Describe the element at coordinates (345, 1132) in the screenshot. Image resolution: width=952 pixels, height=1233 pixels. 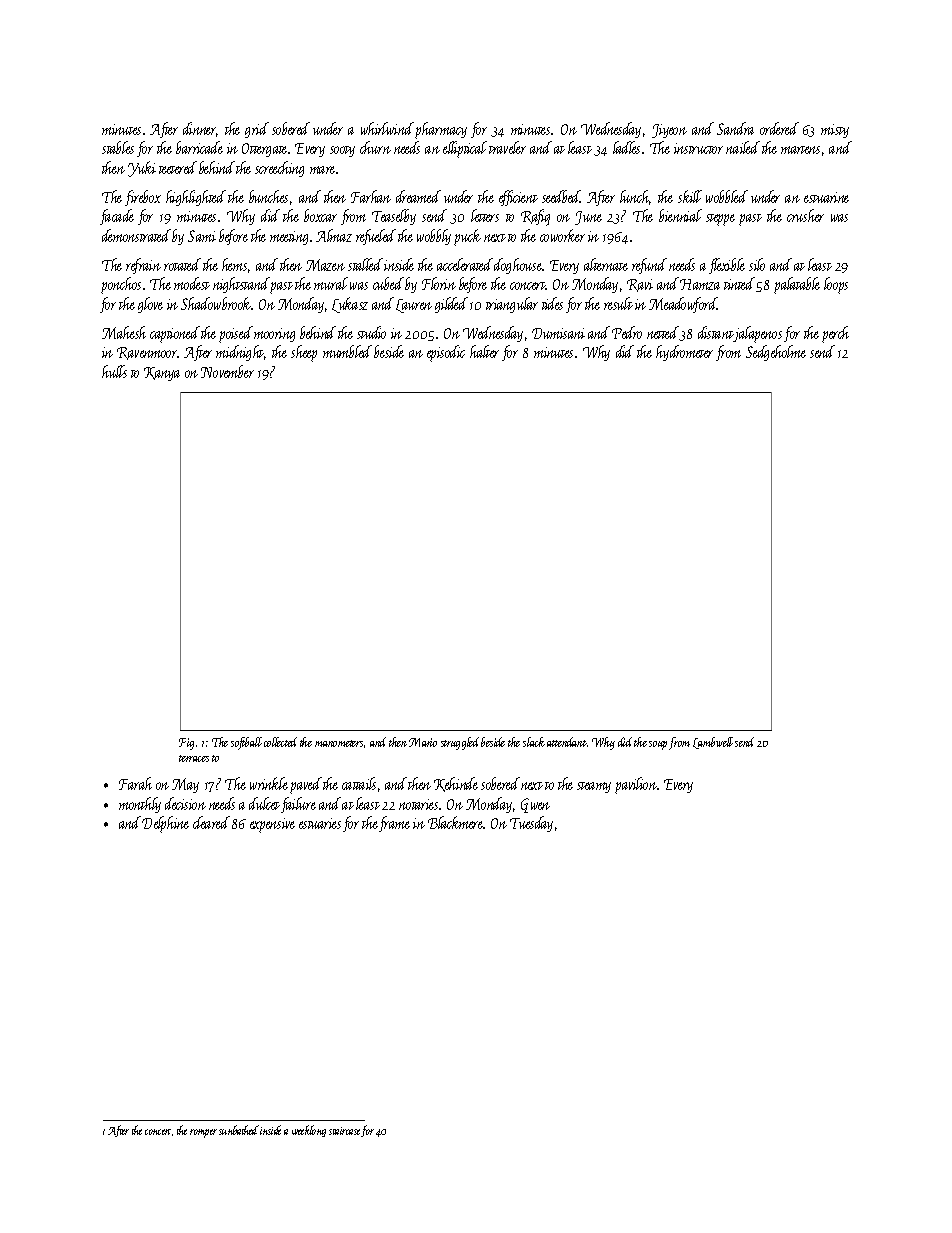
I see `staircase` at that location.
